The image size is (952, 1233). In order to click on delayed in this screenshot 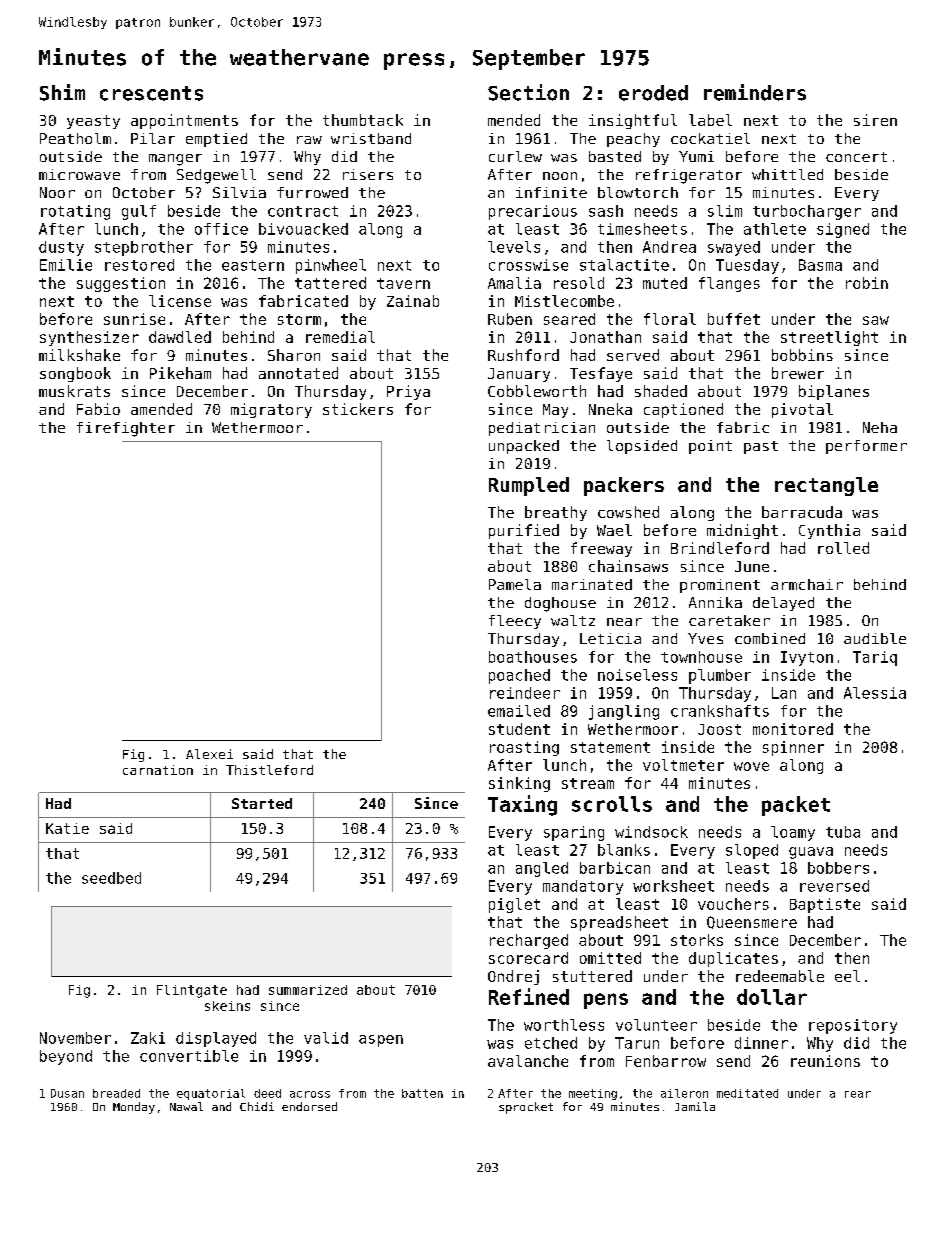, I will do `click(783, 604)`.
